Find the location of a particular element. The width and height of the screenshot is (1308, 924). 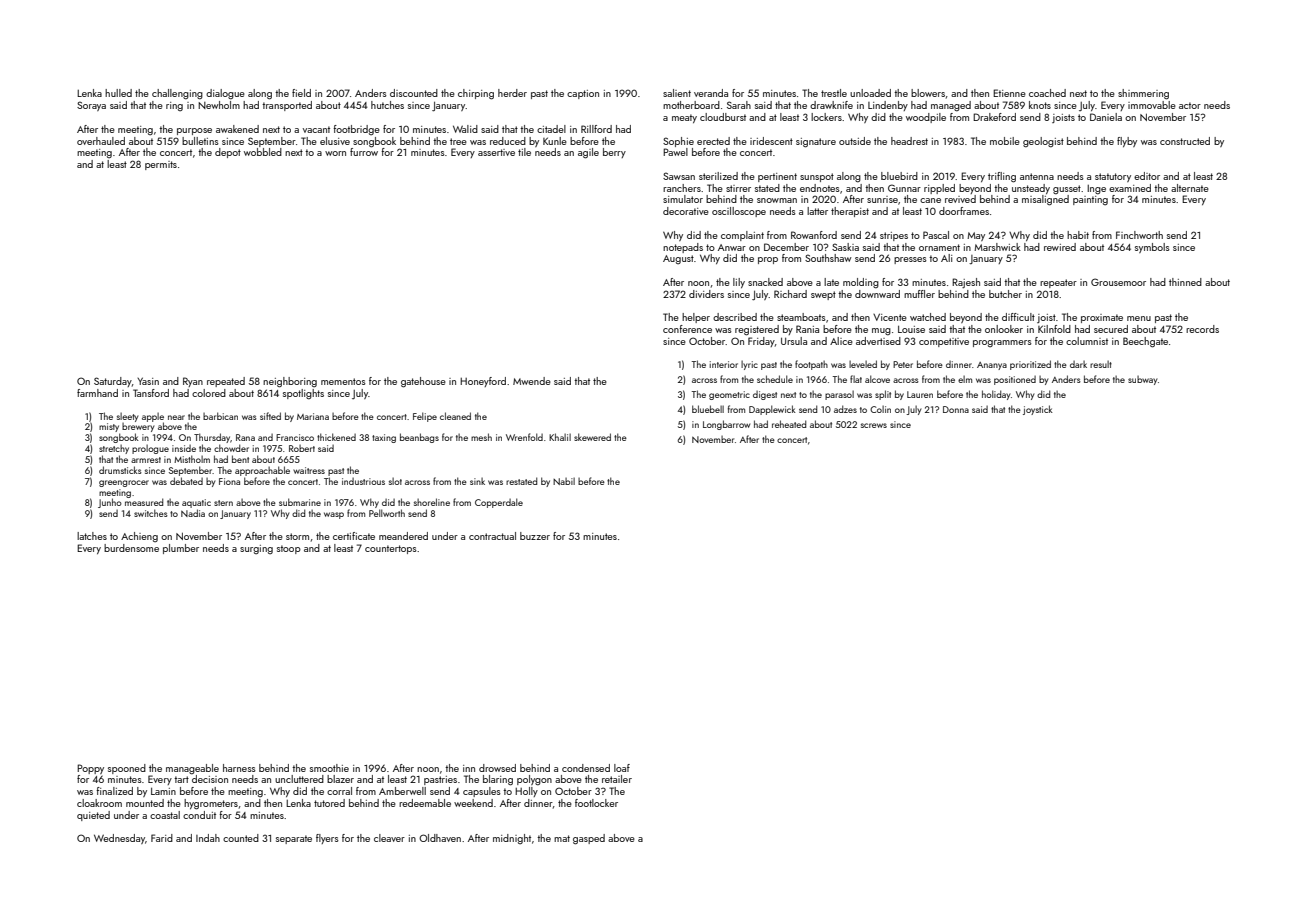

separate is located at coordinates (294, 839).
